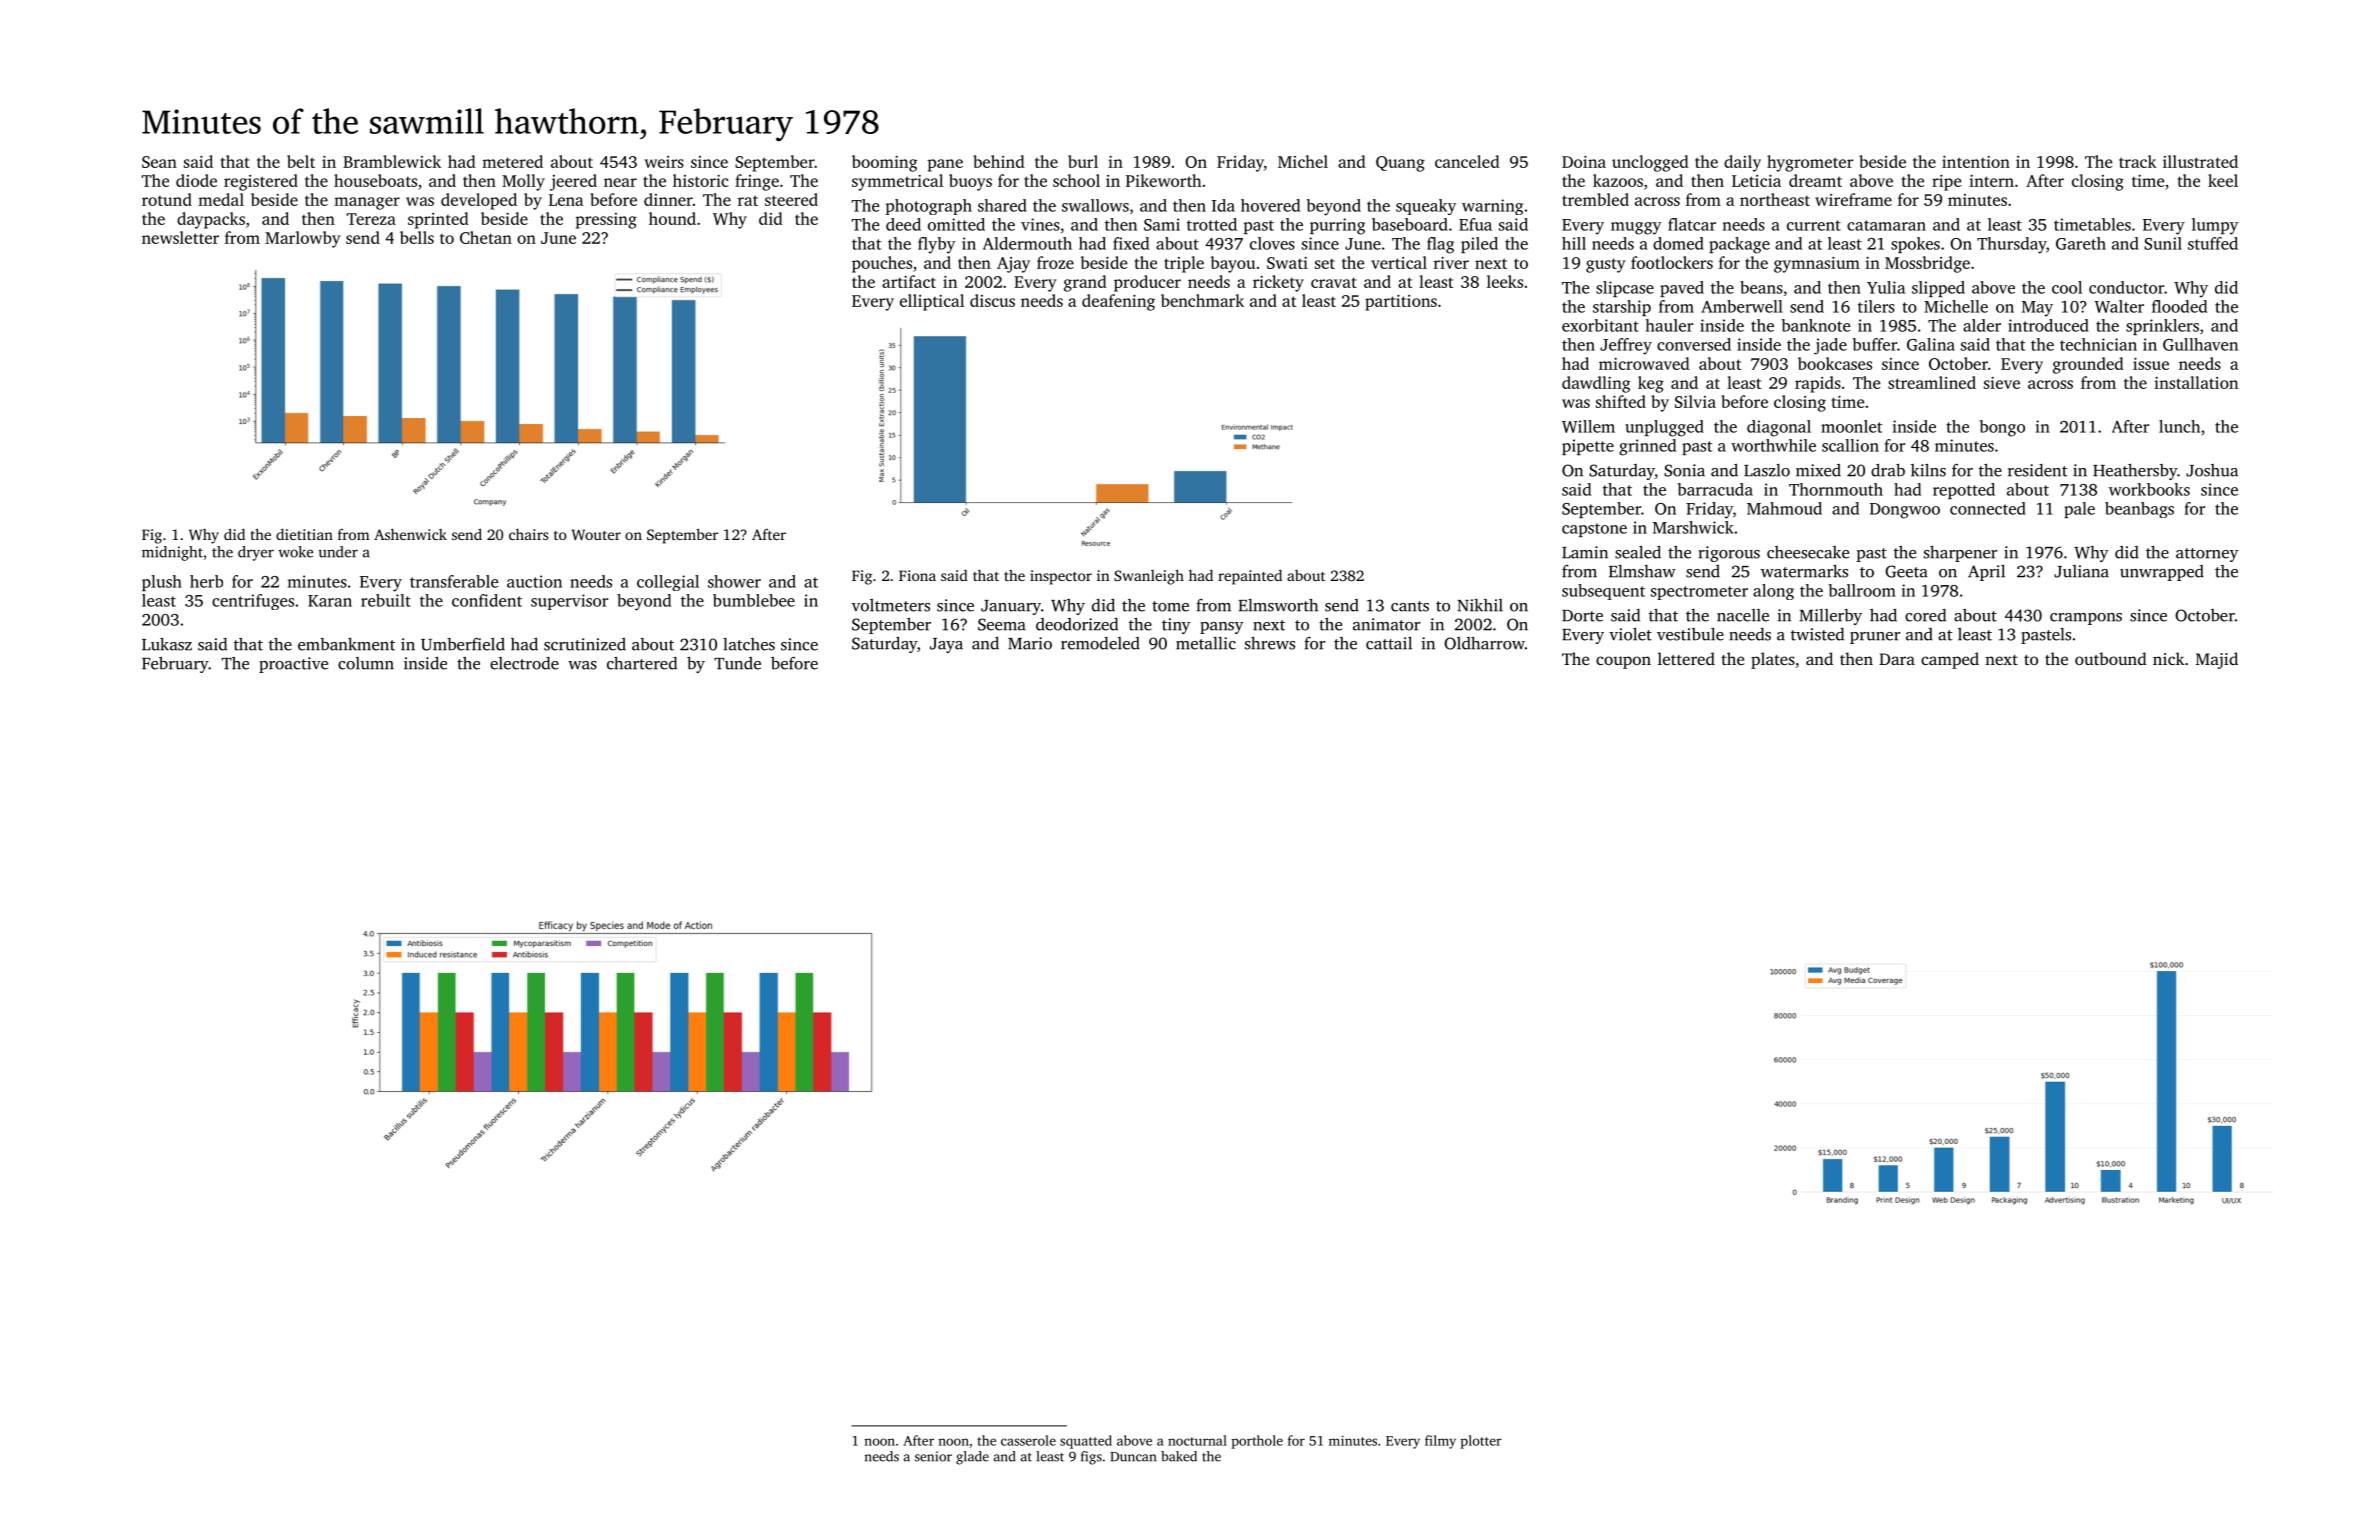  Describe the element at coordinates (933, 1456) in the document. I see `senior` at that location.
